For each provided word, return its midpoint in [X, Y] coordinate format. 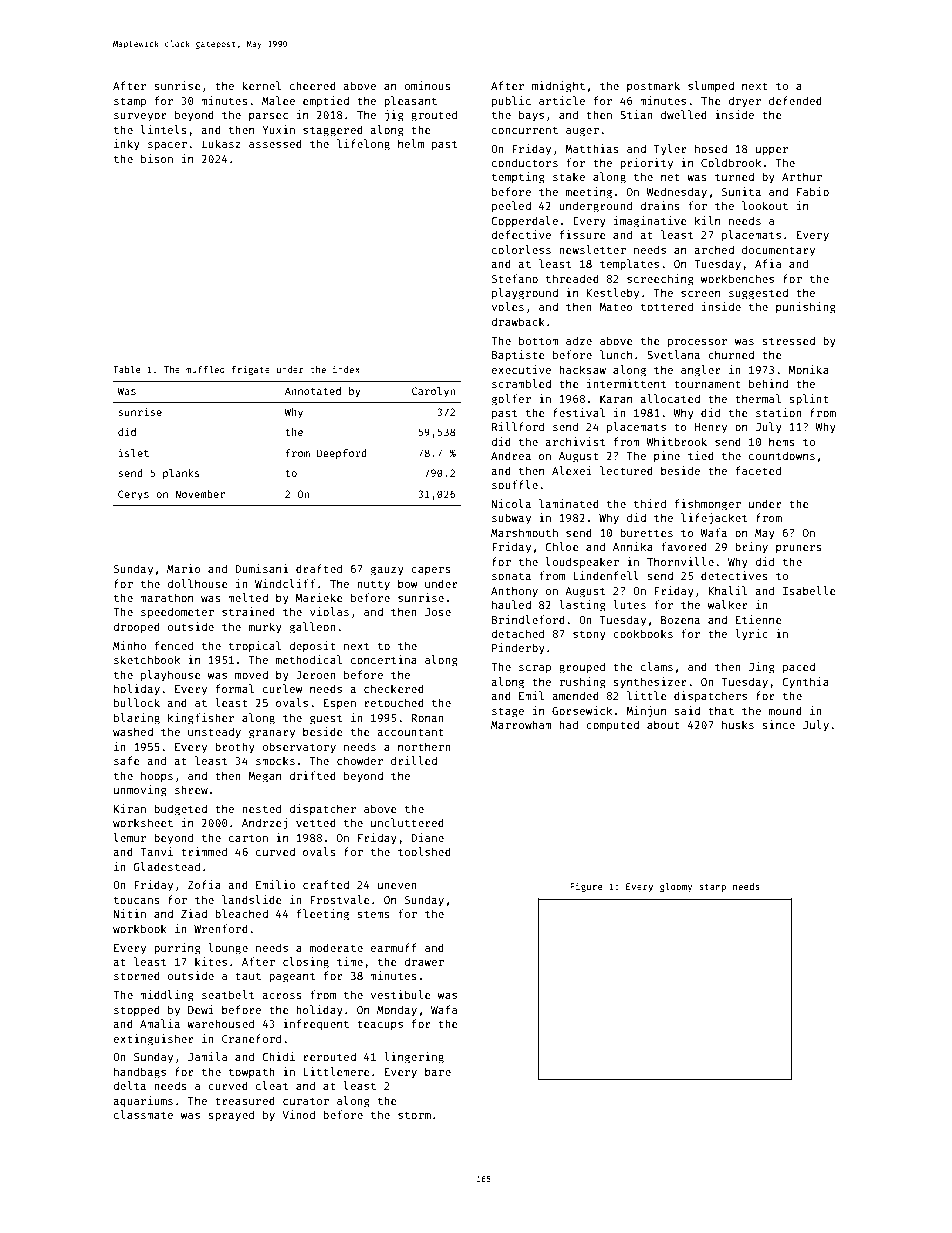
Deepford [342, 454]
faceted [758, 470]
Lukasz [221, 143]
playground [525, 294]
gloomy [676, 887]
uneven [397, 886]
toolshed [424, 851]
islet [134, 453]
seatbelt [228, 994]
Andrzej [265, 824]
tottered [667, 306]
